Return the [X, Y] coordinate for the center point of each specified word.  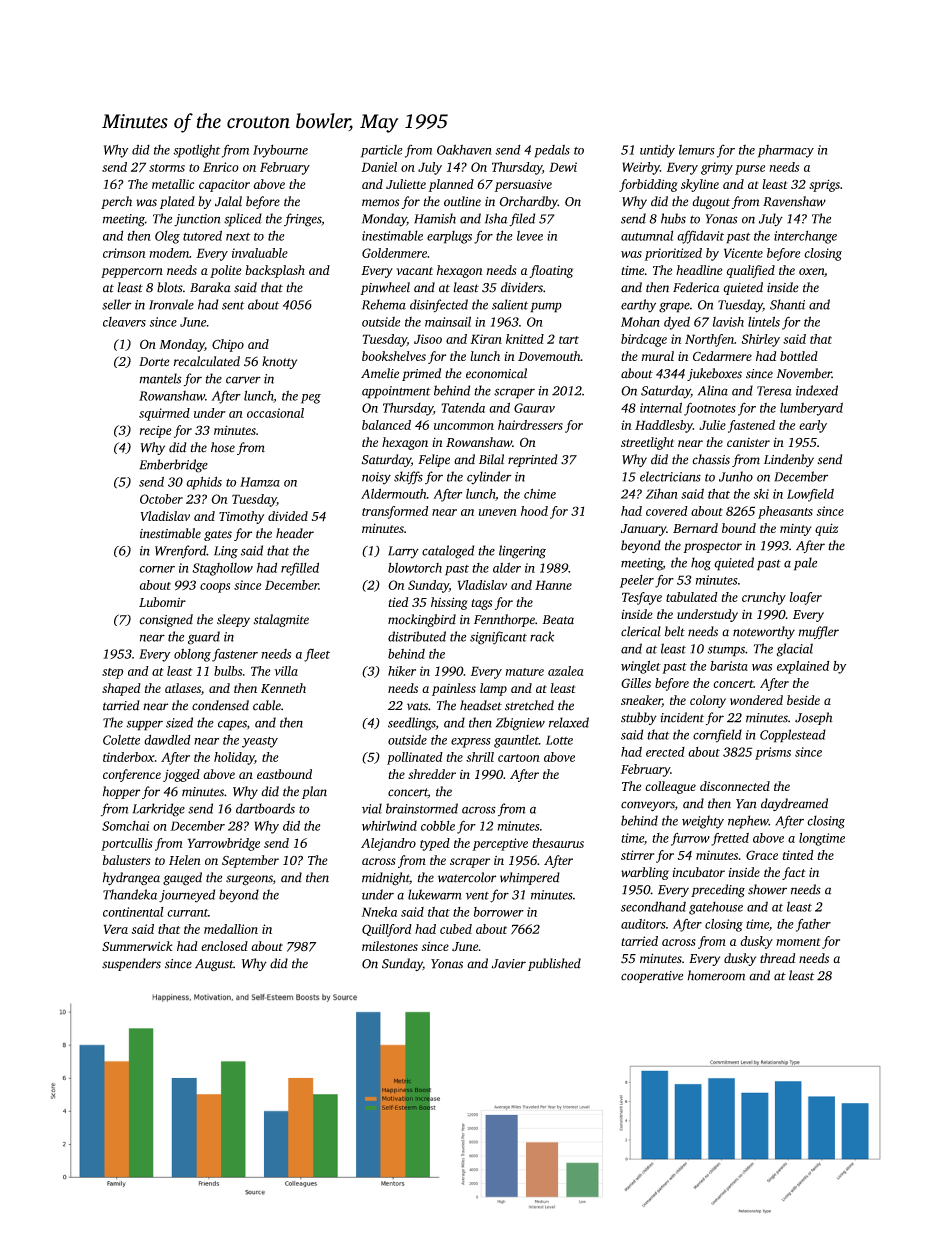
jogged [181, 775]
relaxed [569, 722]
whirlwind [389, 826]
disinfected [439, 306]
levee [530, 236]
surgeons [249, 880]
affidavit [700, 237]
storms [167, 168]
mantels [160, 378]
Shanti [787, 304]
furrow [690, 839]
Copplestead [793, 736]
